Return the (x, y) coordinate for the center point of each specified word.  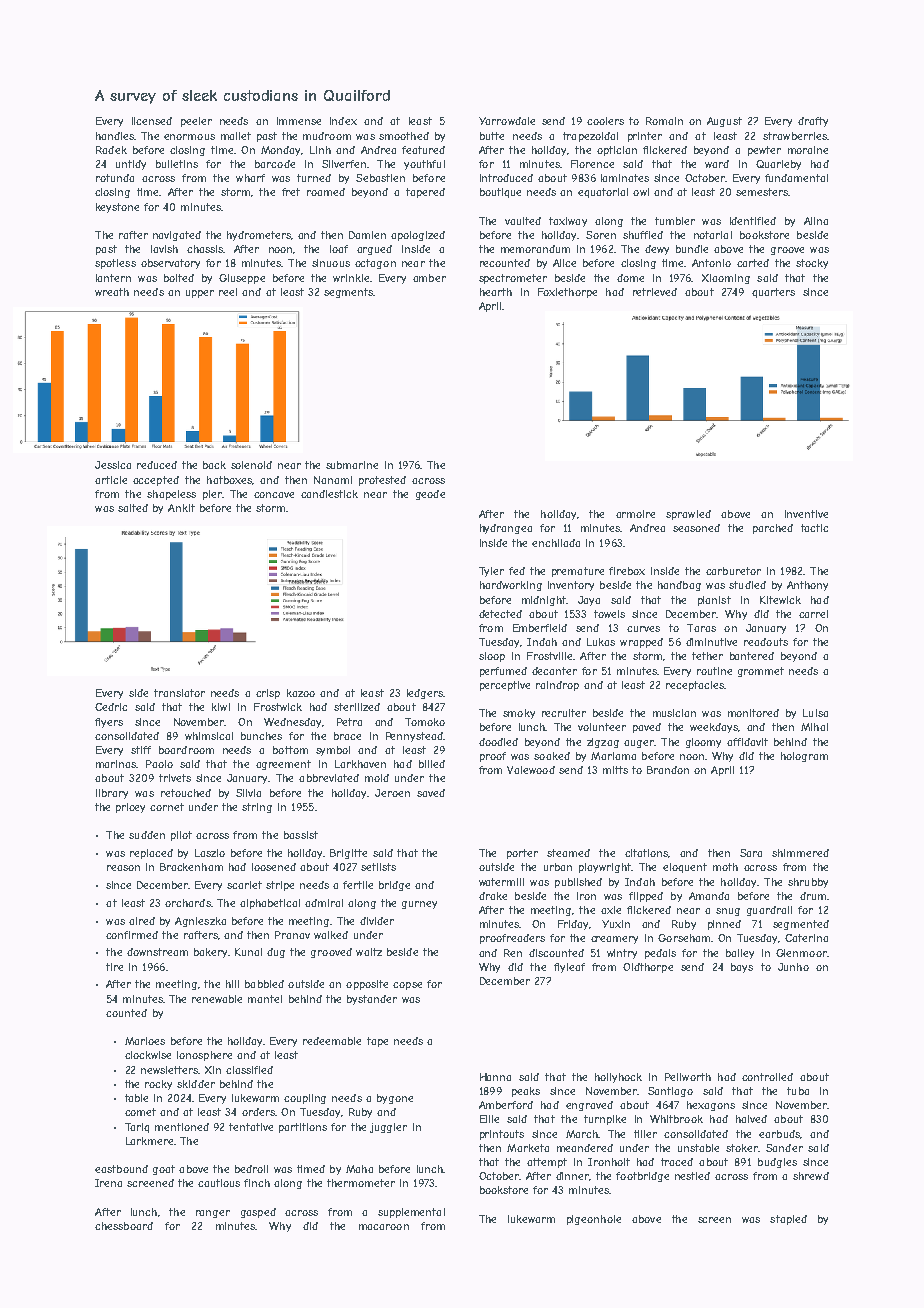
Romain (664, 121)
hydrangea (506, 529)
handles (115, 136)
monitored (753, 713)
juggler (388, 1128)
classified (249, 1070)
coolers (605, 121)
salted (133, 508)
